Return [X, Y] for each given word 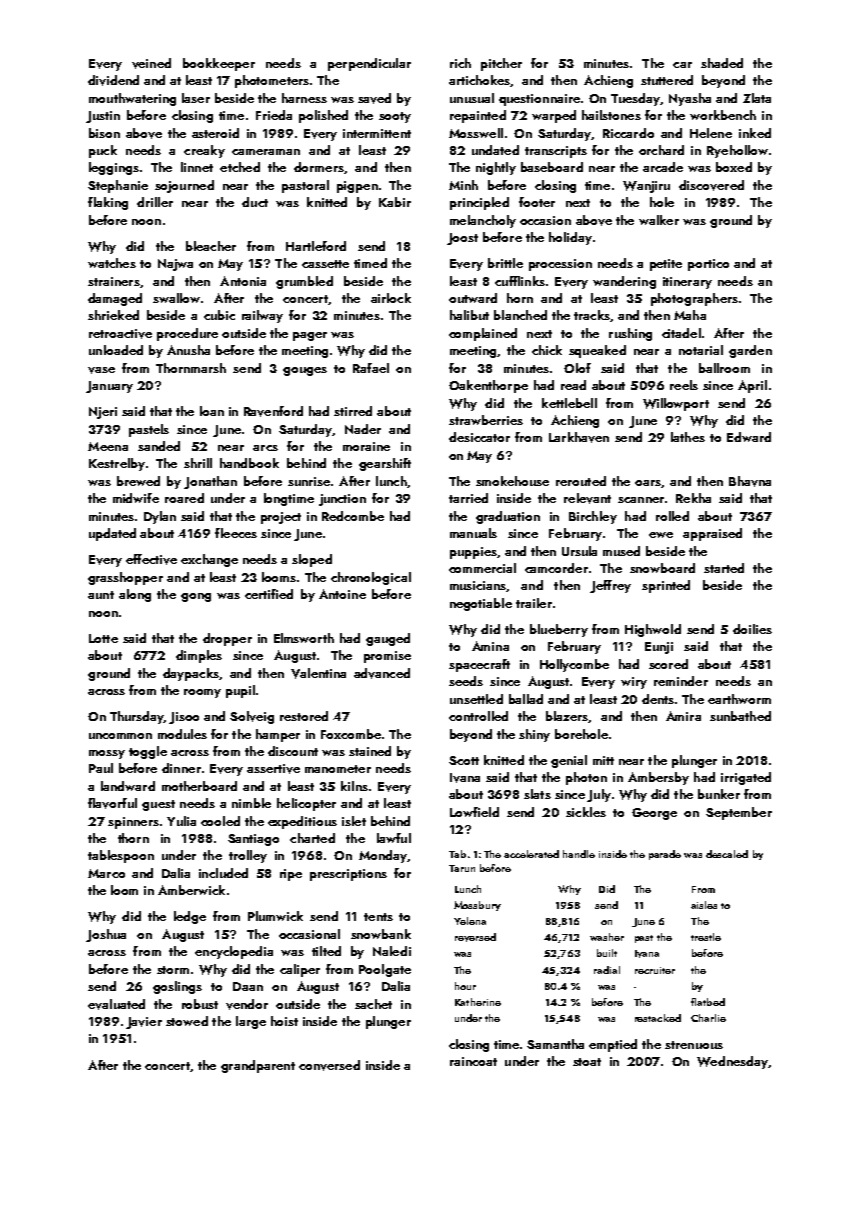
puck [103, 151]
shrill [198, 463]
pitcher [501, 64]
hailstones [611, 115]
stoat [587, 1062]
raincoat [473, 1061]
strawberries [486, 420]
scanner [641, 500]
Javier [144, 1023]
